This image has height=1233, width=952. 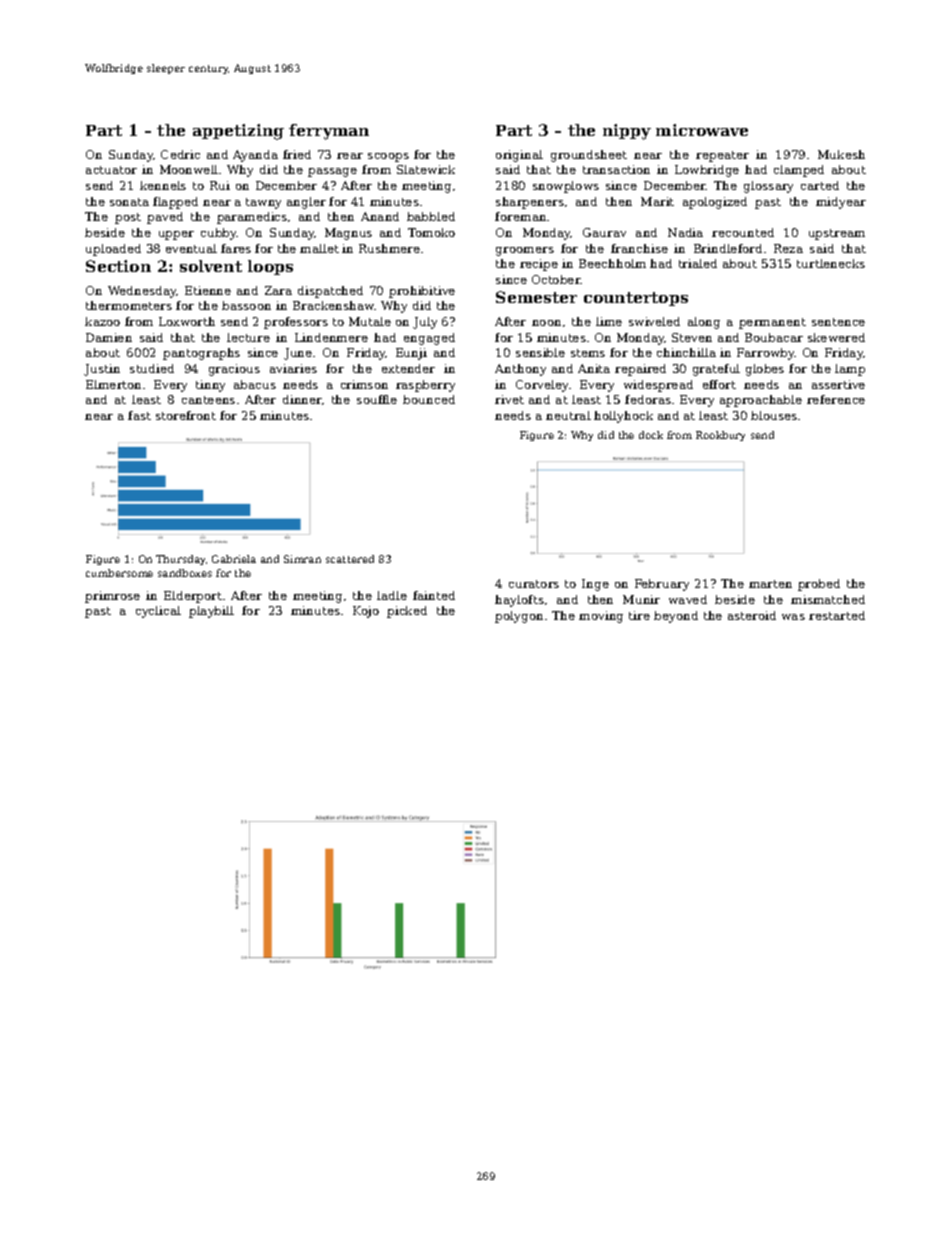 What do you see at coordinates (648, 399) in the image?
I see `fedoras` at bounding box center [648, 399].
